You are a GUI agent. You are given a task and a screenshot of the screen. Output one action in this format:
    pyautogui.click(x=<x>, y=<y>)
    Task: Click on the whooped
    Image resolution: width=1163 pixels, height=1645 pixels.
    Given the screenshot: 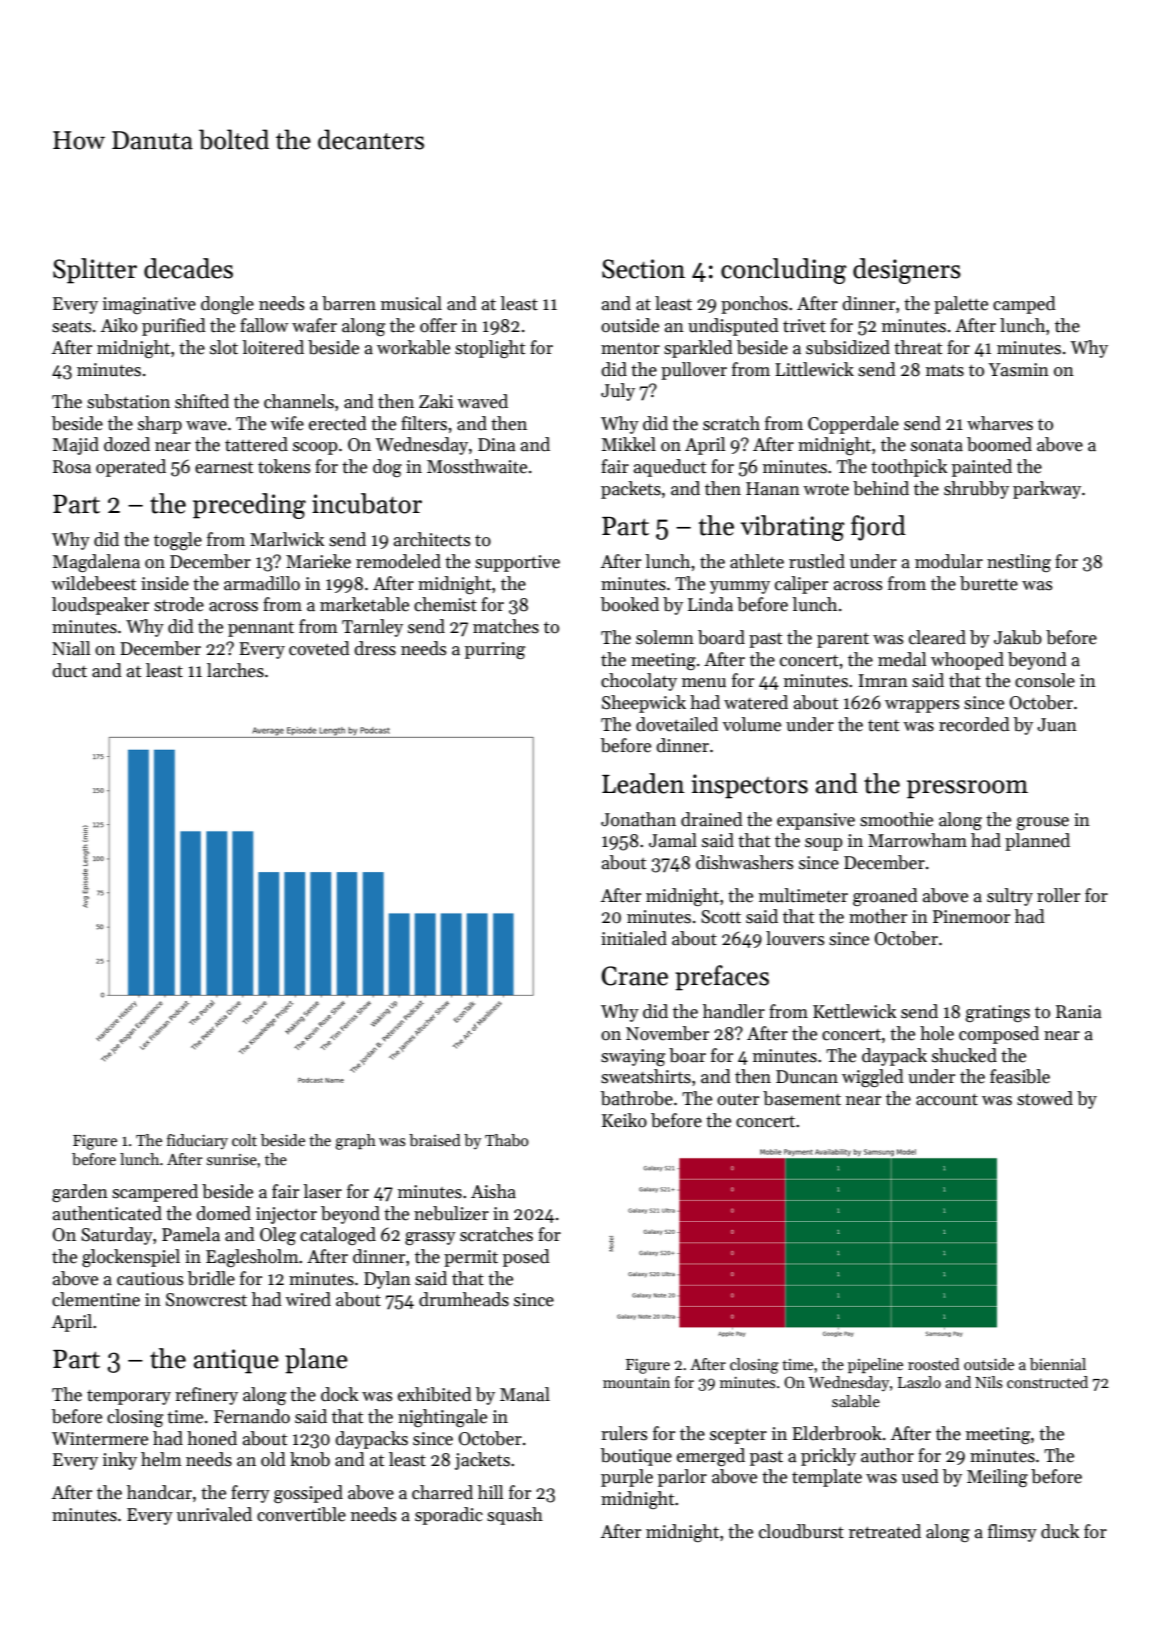 What is the action you would take?
    pyautogui.click(x=967, y=661)
